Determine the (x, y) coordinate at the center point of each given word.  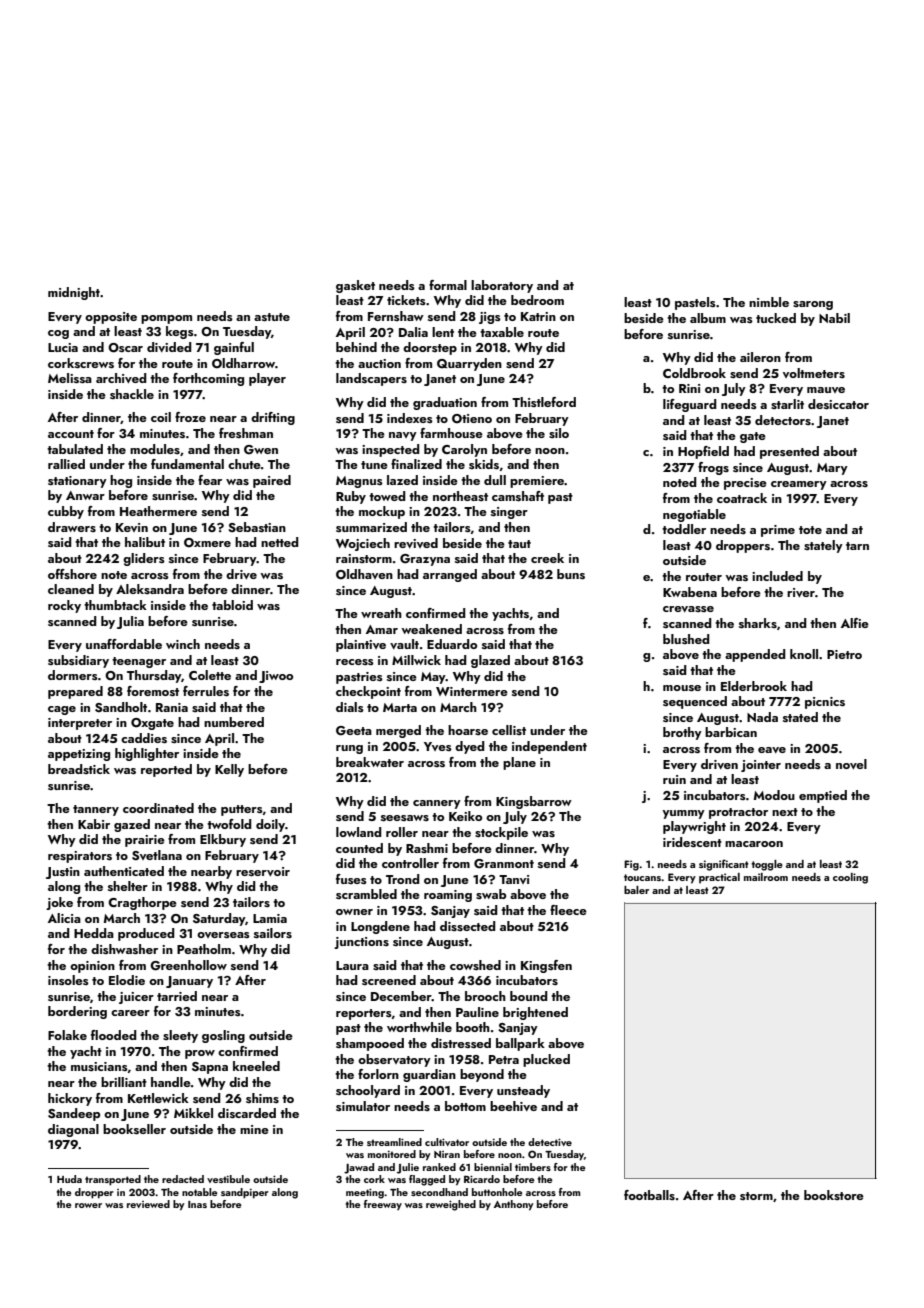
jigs (490, 318)
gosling (223, 1036)
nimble (769, 302)
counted (359, 848)
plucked (546, 1060)
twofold (229, 824)
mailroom (766, 877)
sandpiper (245, 1193)
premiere (537, 482)
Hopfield (703, 452)
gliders (144, 559)
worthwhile (419, 1027)
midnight (74, 293)
